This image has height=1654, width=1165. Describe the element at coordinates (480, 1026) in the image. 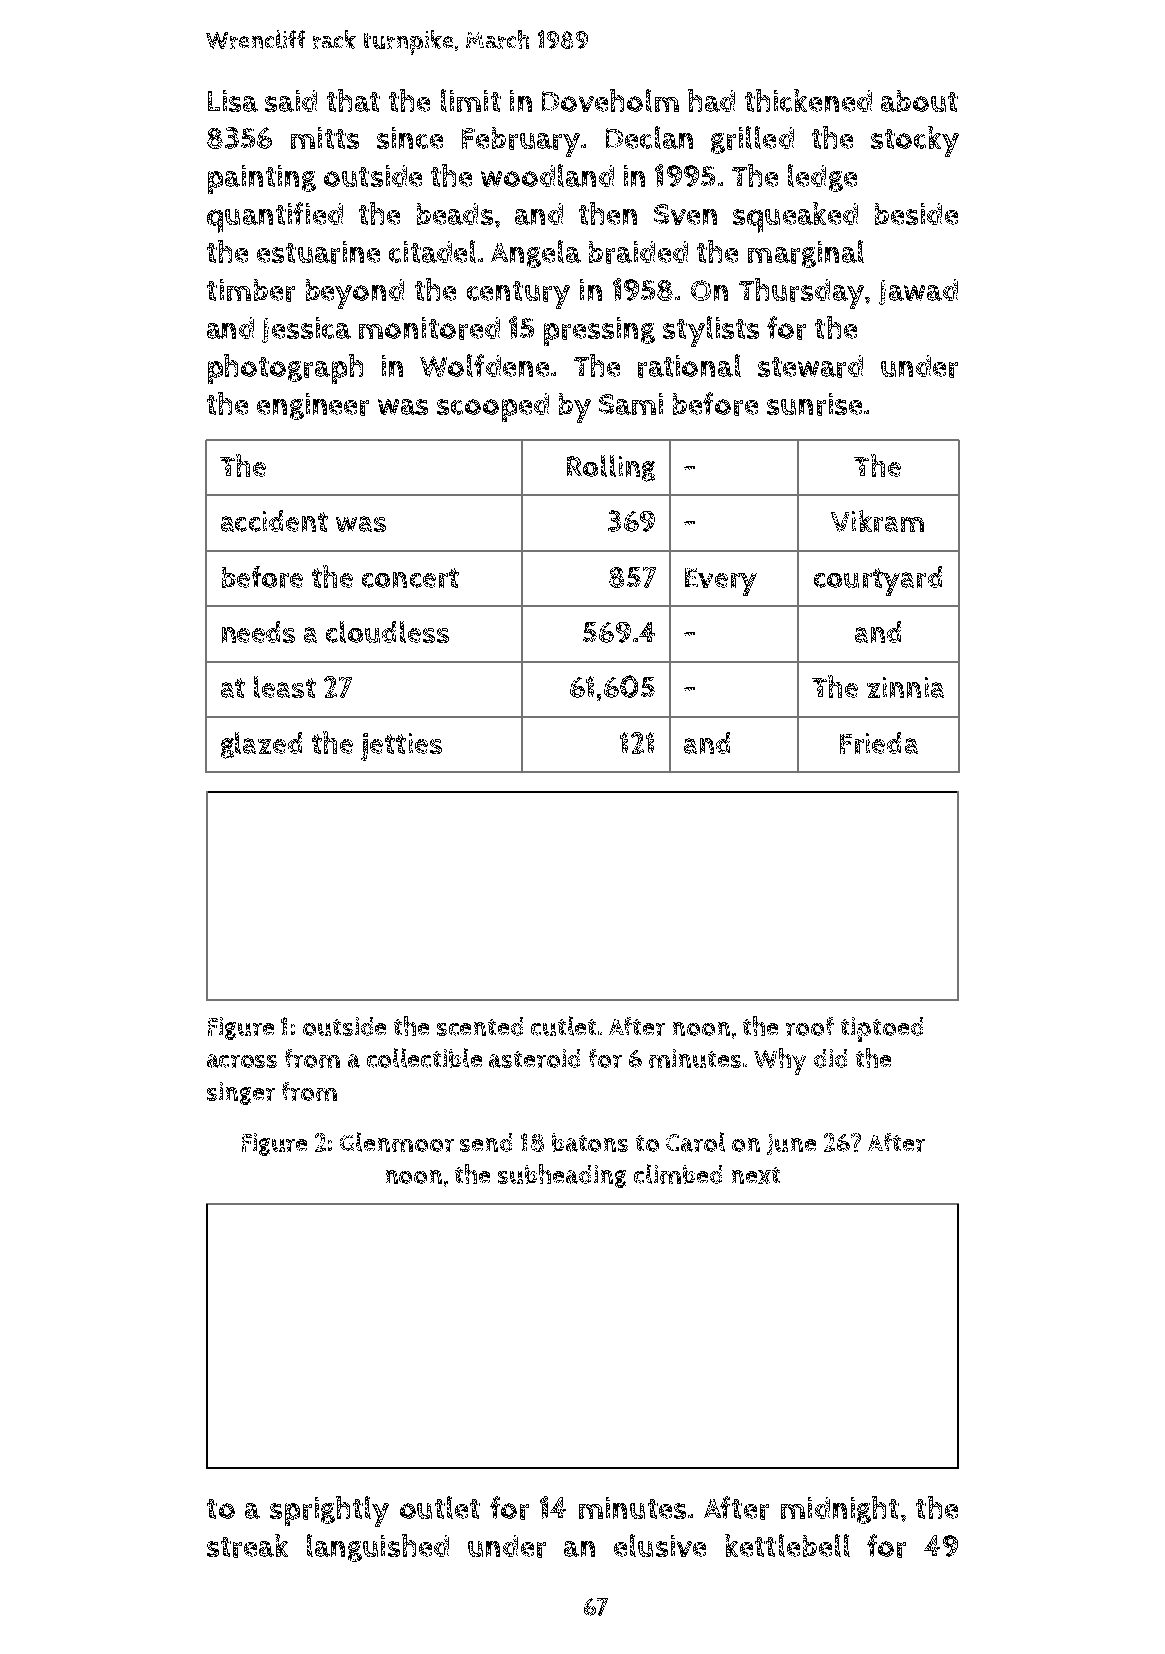

I see `scented` at that location.
